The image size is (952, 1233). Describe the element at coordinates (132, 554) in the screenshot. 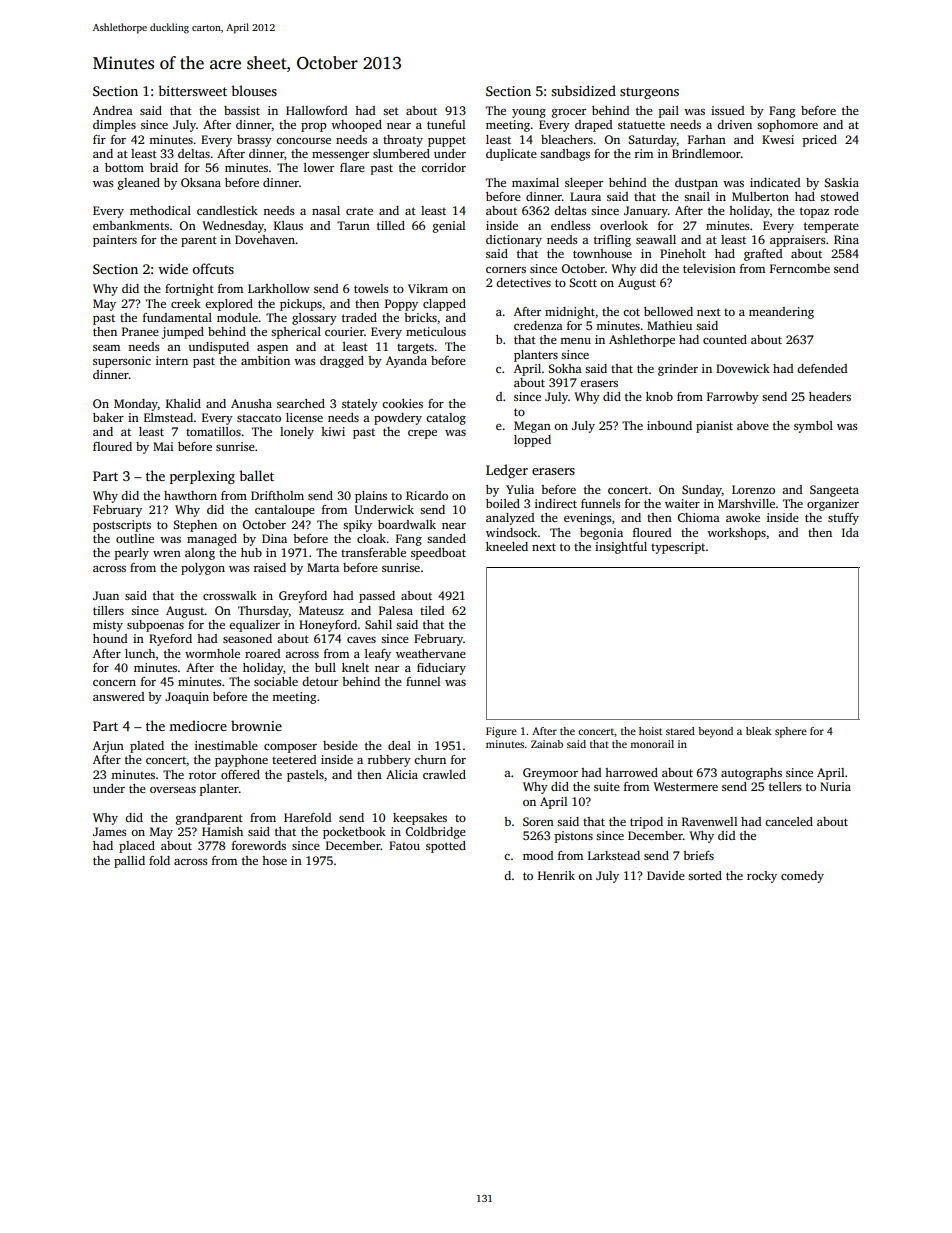

I see `pearly` at that location.
